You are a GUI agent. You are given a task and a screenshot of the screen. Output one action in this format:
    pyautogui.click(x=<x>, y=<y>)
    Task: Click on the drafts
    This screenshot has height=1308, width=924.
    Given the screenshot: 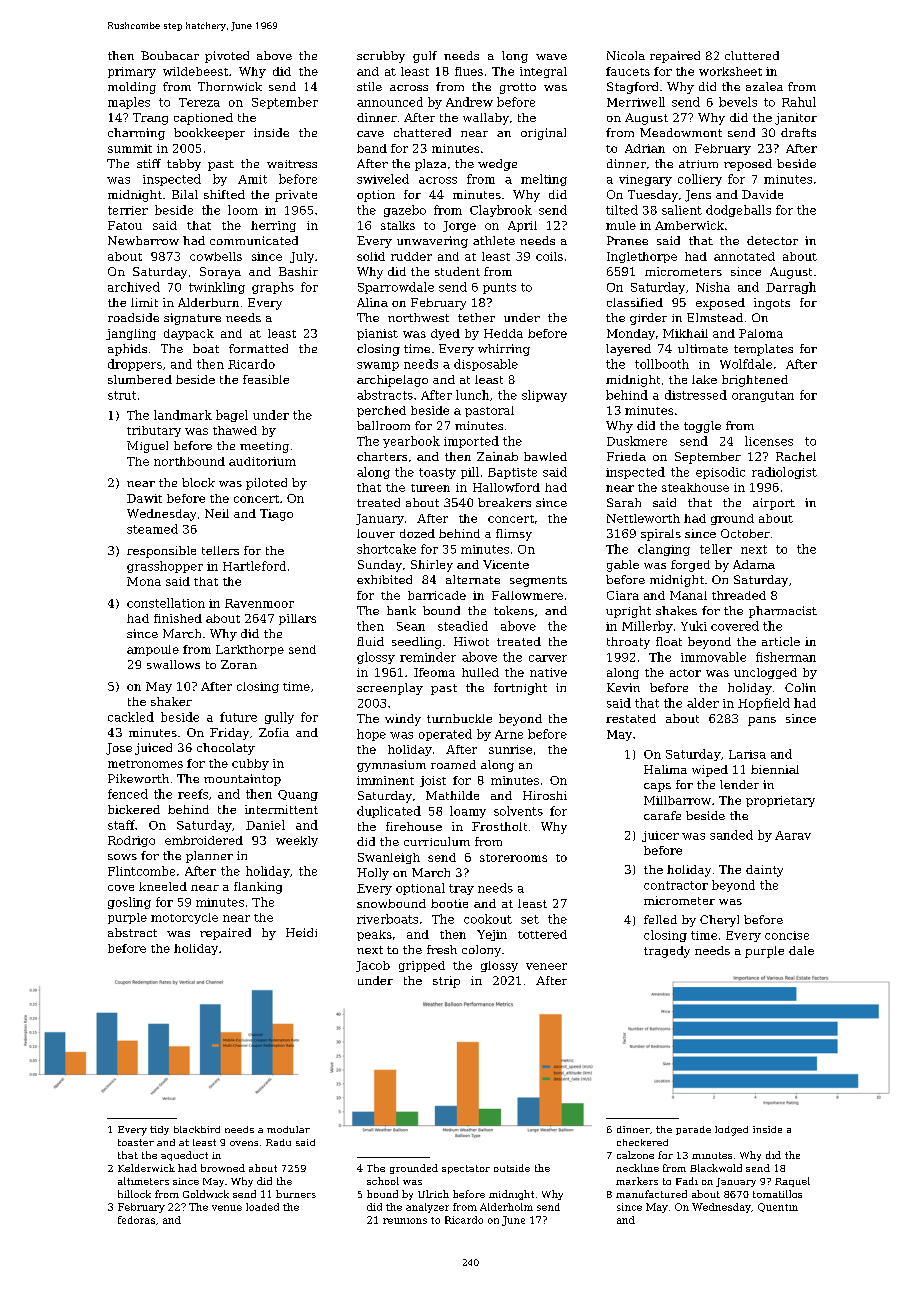 What is the action you would take?
    pyautogui.click(x=798, y=132)
